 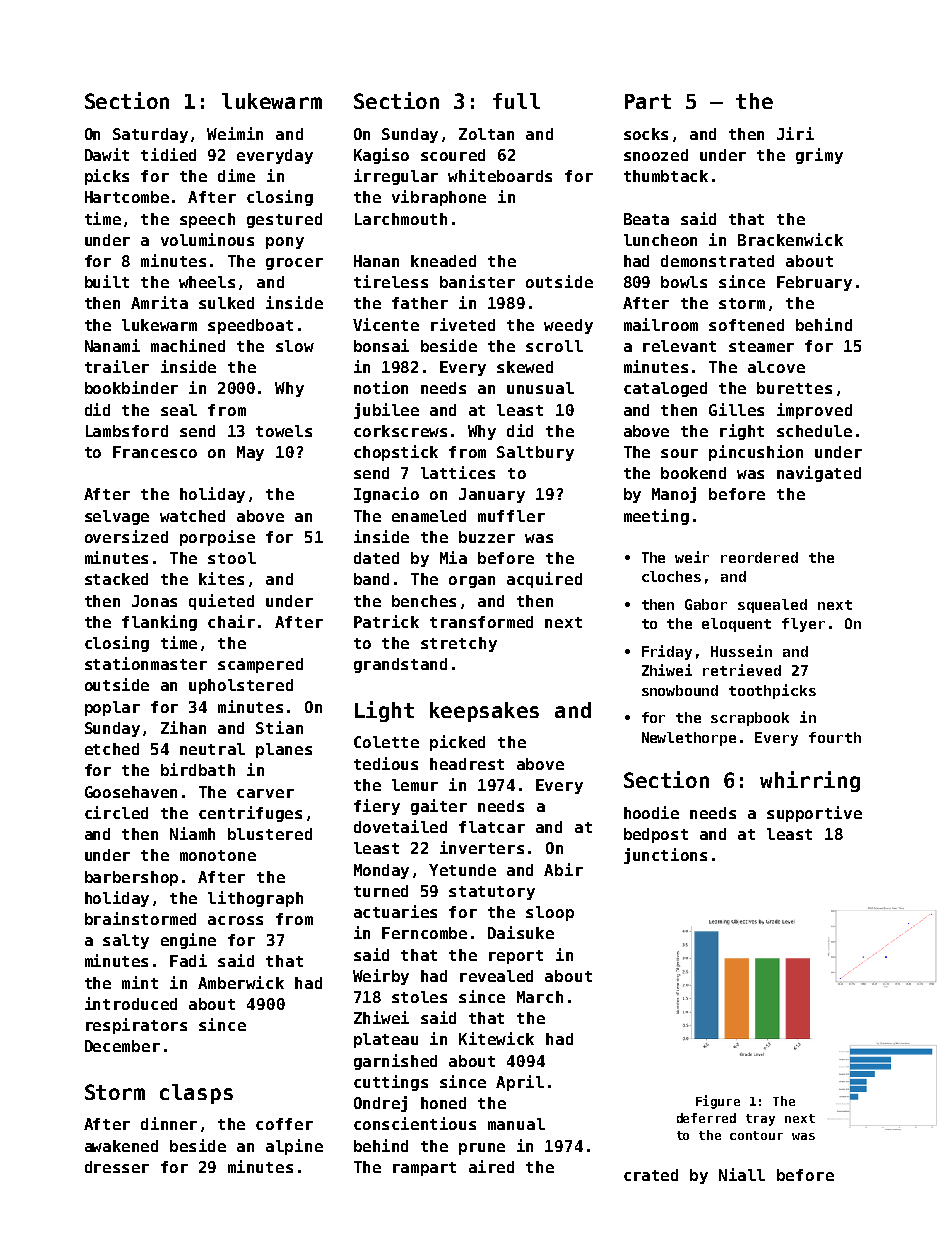 What do you see at coordinates (742, 1174) in the document?
I see `Niall` at bounding box center [742, 1174].
